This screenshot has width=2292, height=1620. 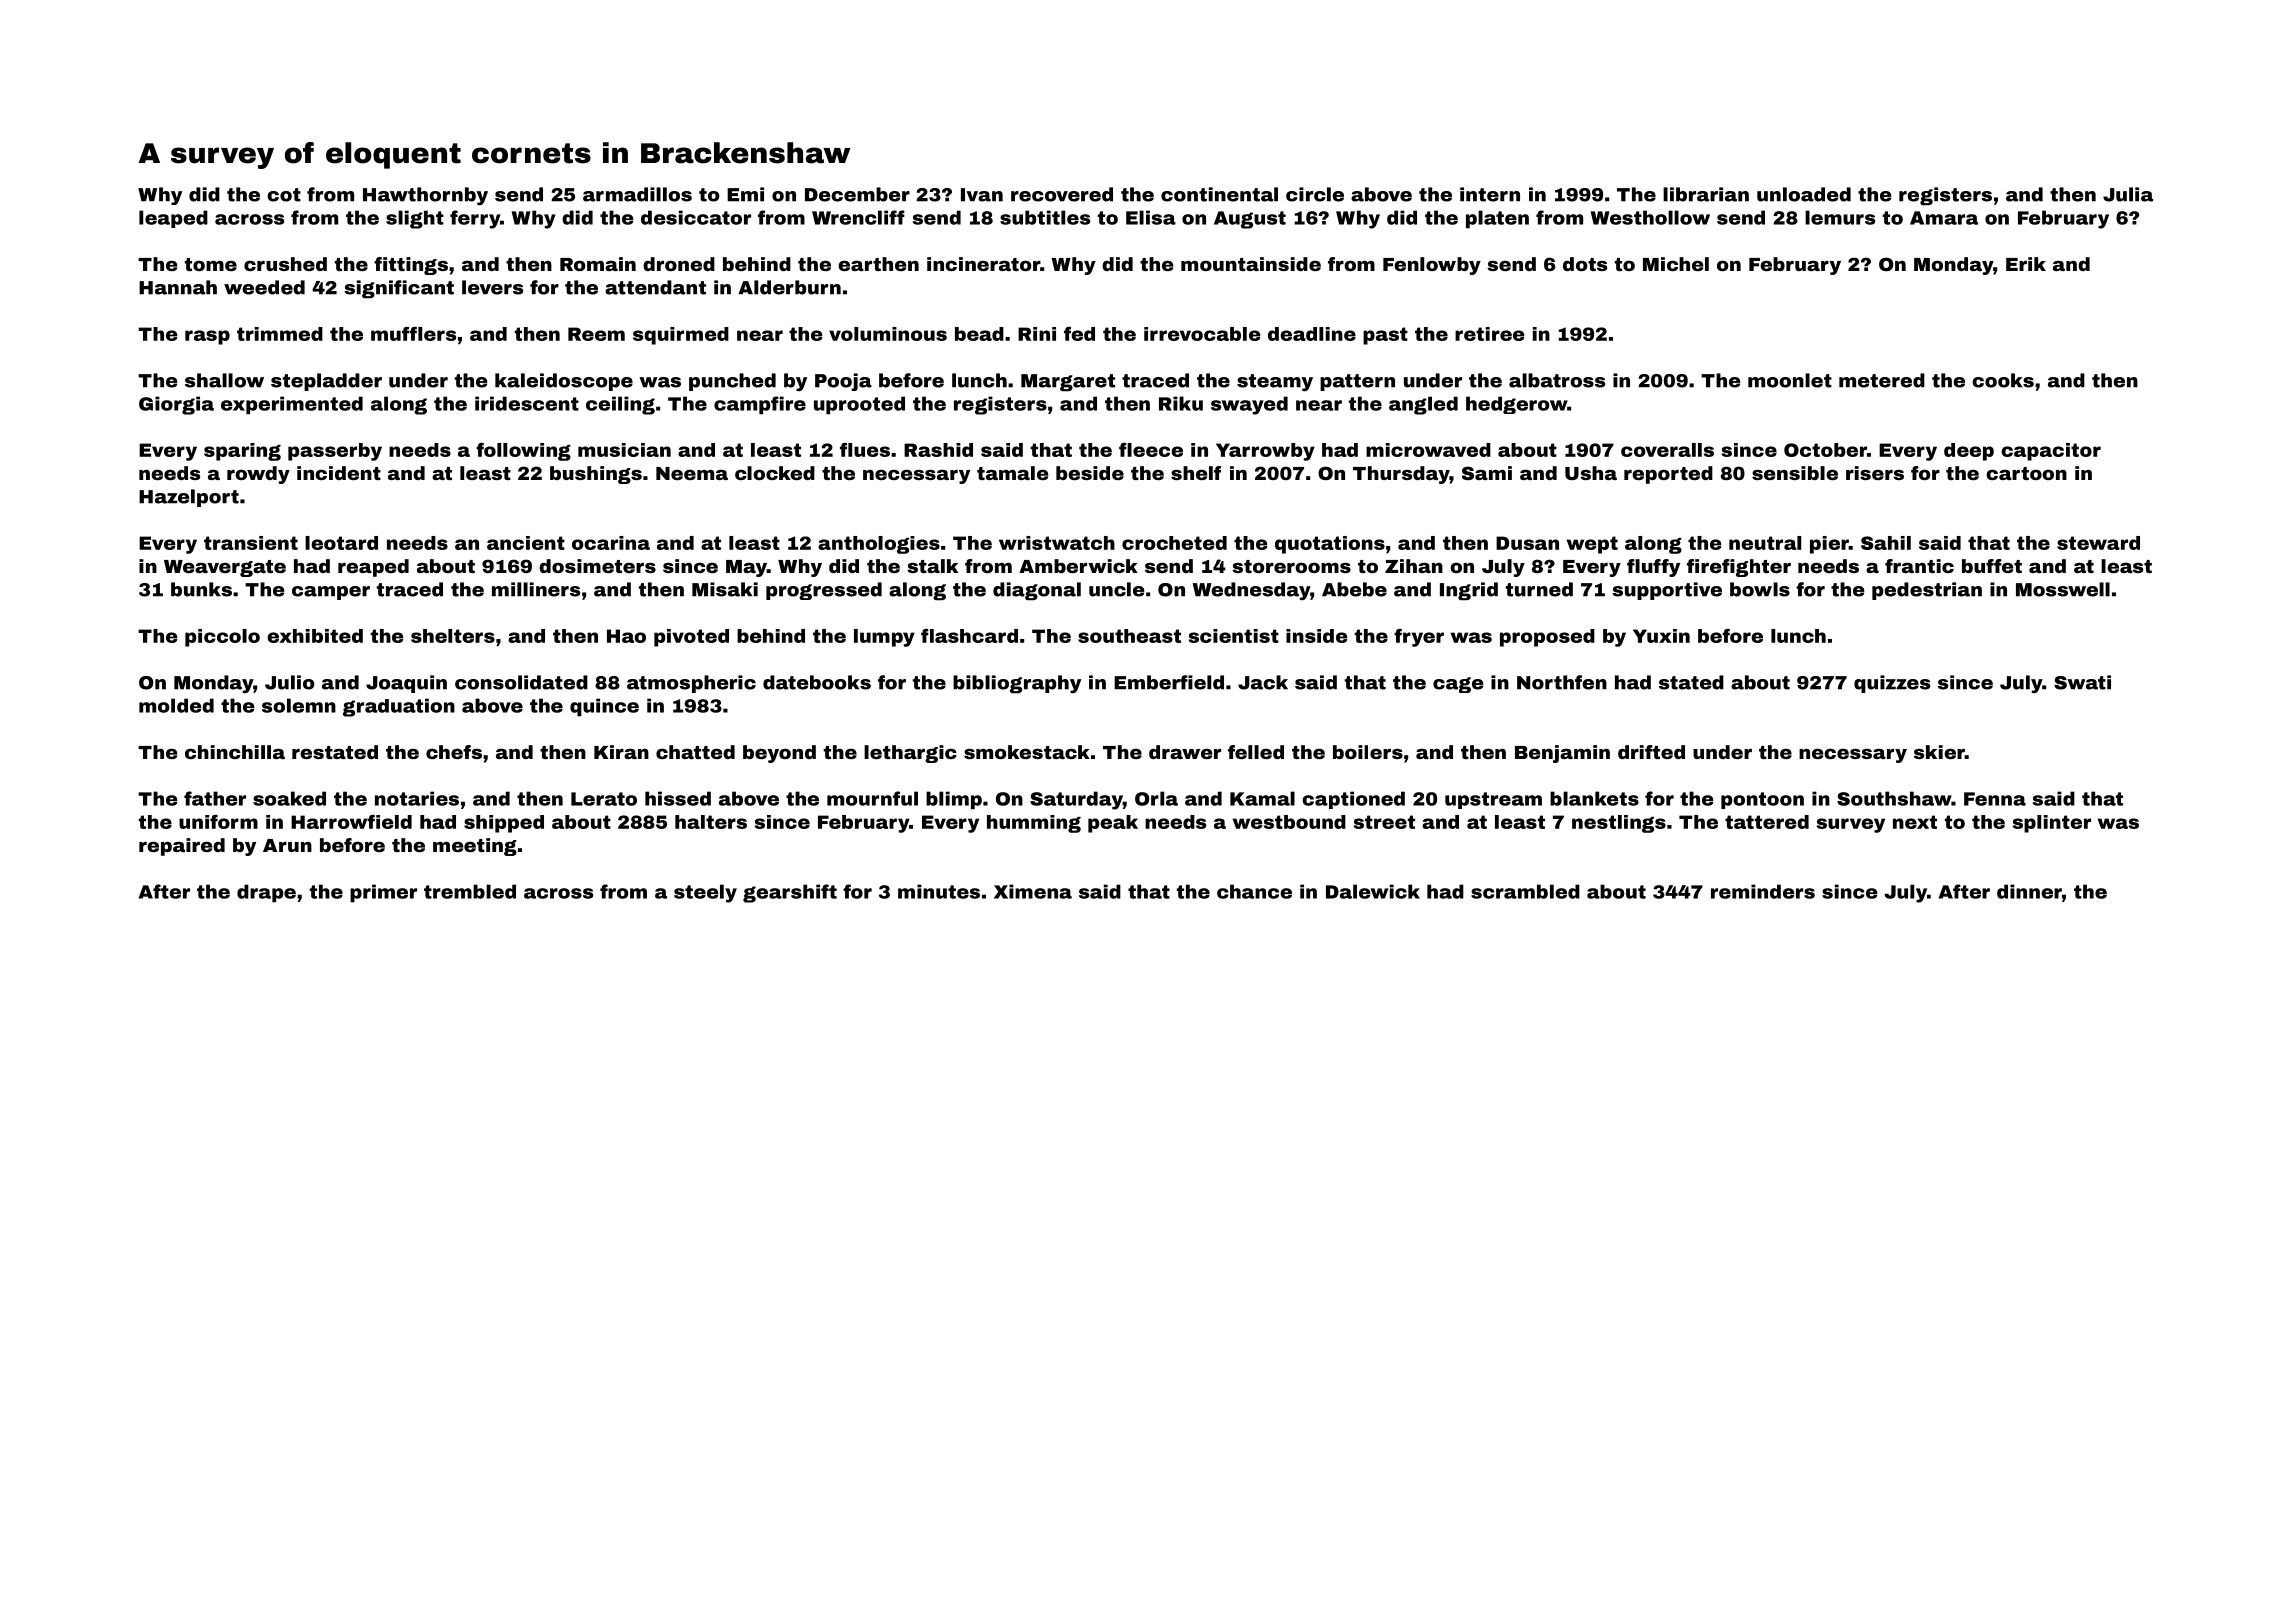 I want to click on scientist, so click(x=1234, y=636).
